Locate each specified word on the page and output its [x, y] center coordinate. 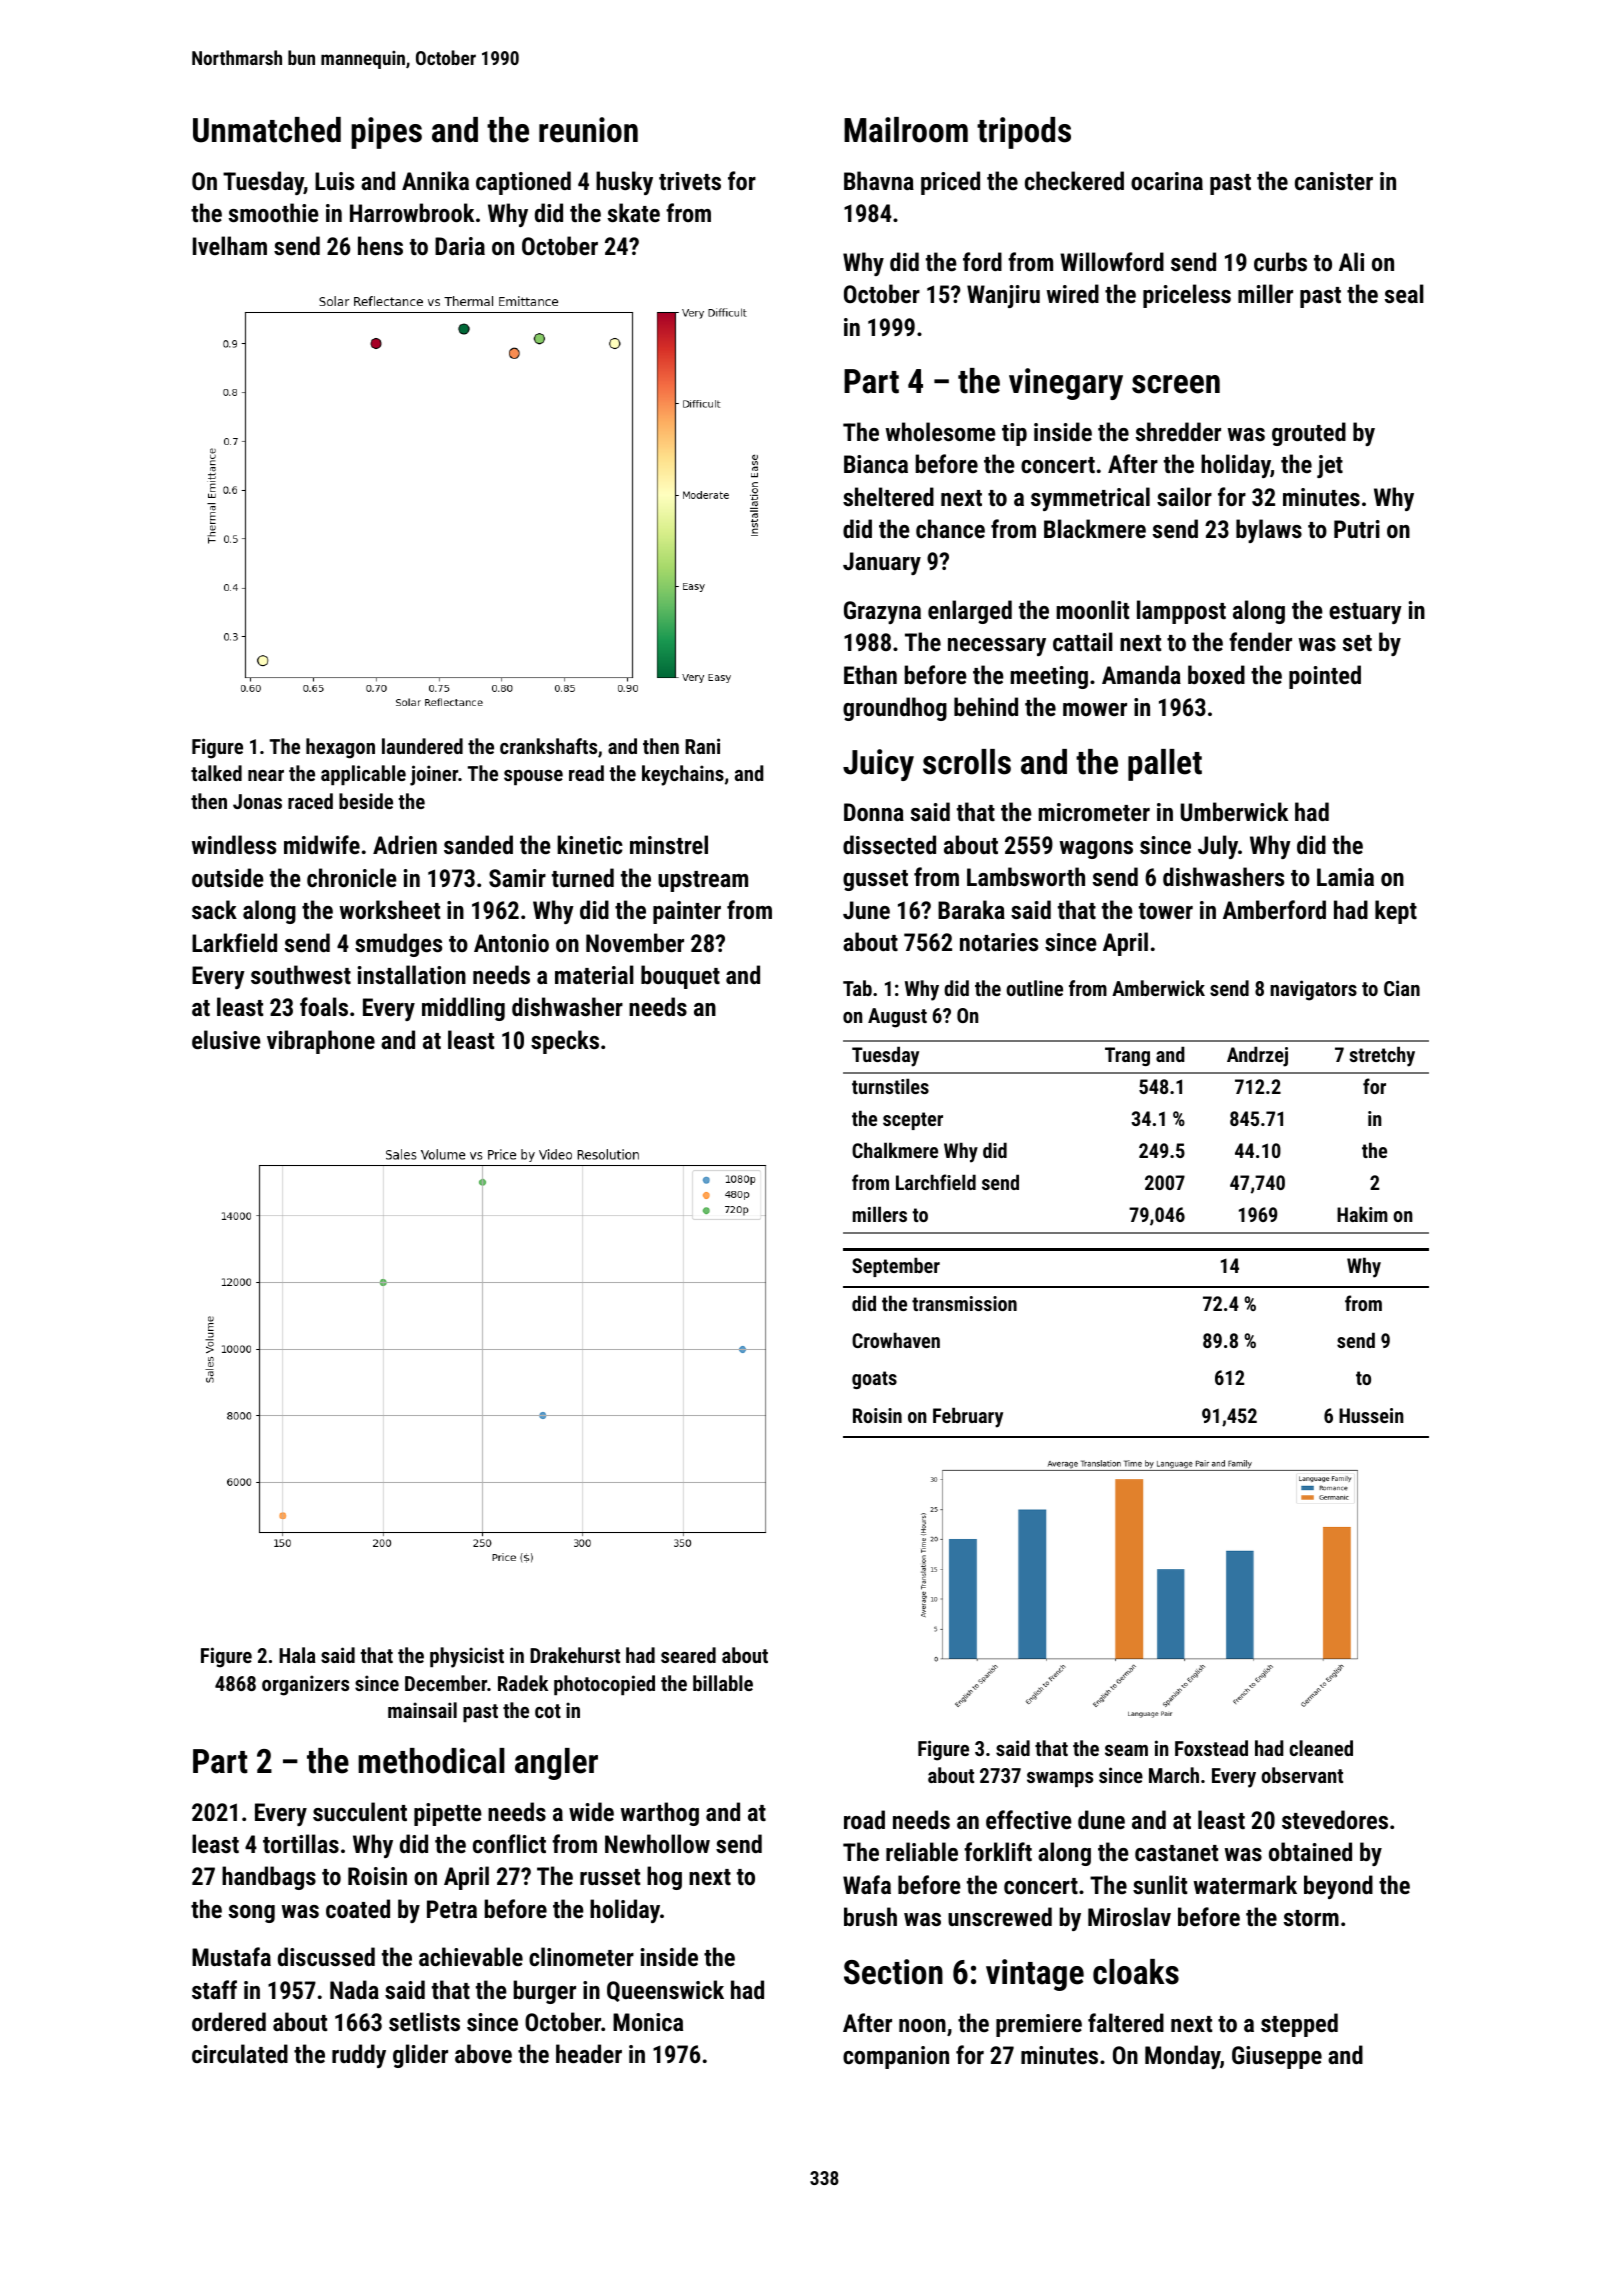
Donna [874, 812]
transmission [964, 1303]
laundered [422, 746]
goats [874, 1380]
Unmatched [267, 130]
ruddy [359, 2056]
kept [1396, 912]
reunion [588, 130]
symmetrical [1090, 499]
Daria [460, 246]
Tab [857, 988]
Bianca [876, 464]
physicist [467, 1657]
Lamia [1345, 877]
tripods [1024, 133]
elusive [226, 1039]
